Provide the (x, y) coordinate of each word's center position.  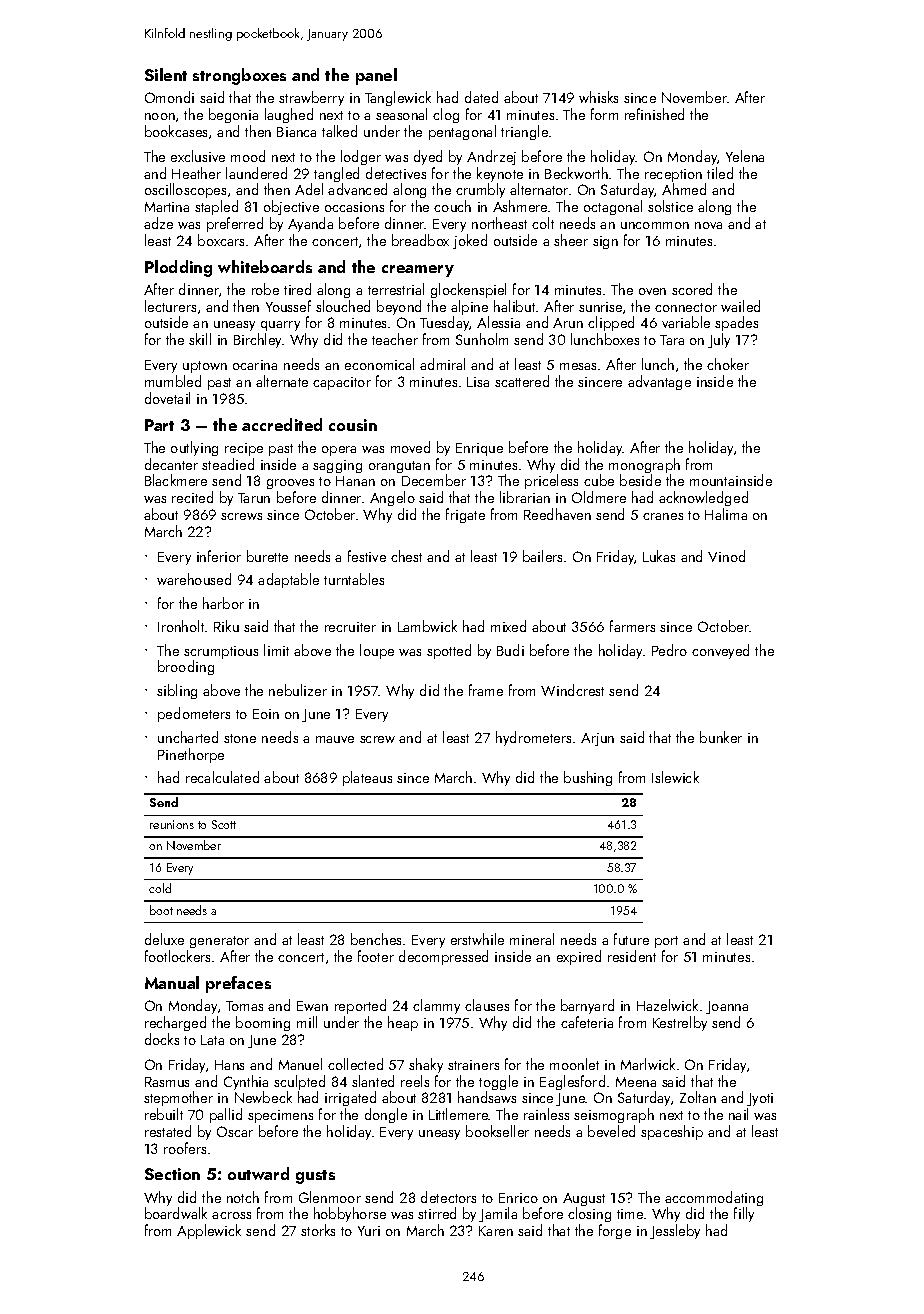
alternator (539, 189)
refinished (654, 114)
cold (160, 888)
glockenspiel (468, 290)
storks (318, 1230)
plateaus (367, 778)
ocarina (255, 365)
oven (652, 291)
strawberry (311, 98)
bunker (721, 737)
